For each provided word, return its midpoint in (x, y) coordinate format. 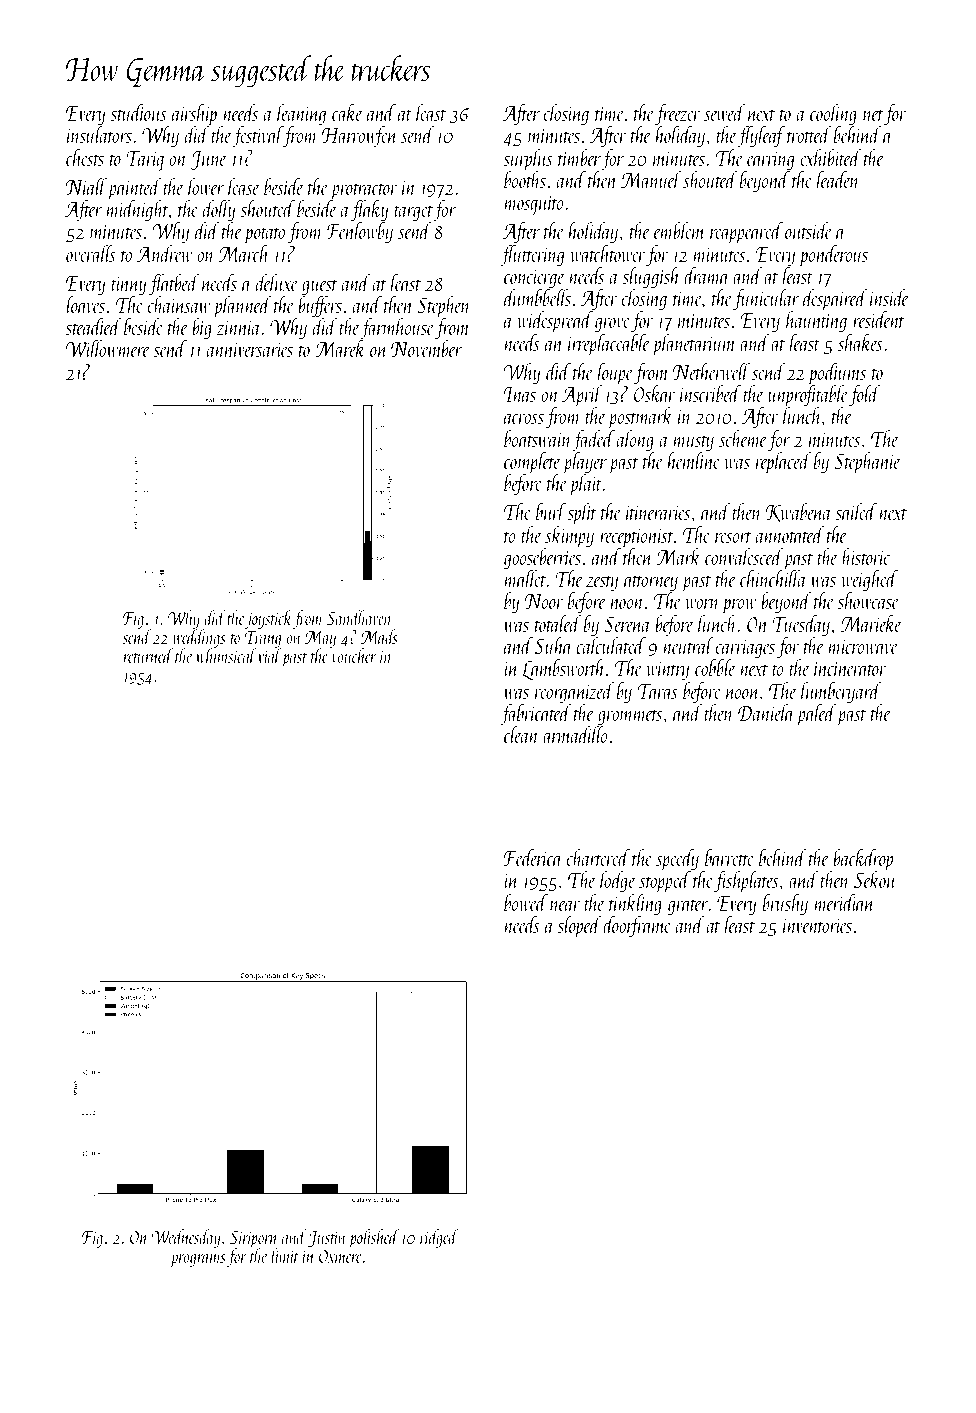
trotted (809, 134)
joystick (268, 619)
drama (706, 275)
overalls (91, 253)
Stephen (444, 307)
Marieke (871, 623)
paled (817, 715)
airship (194, 115)
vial (269, 656)
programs (198, 1260)
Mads (379, 636)
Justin (327, 1239)
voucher (354, 656)
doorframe (637, 927)
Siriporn (254, 1240)
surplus (528, 160)
